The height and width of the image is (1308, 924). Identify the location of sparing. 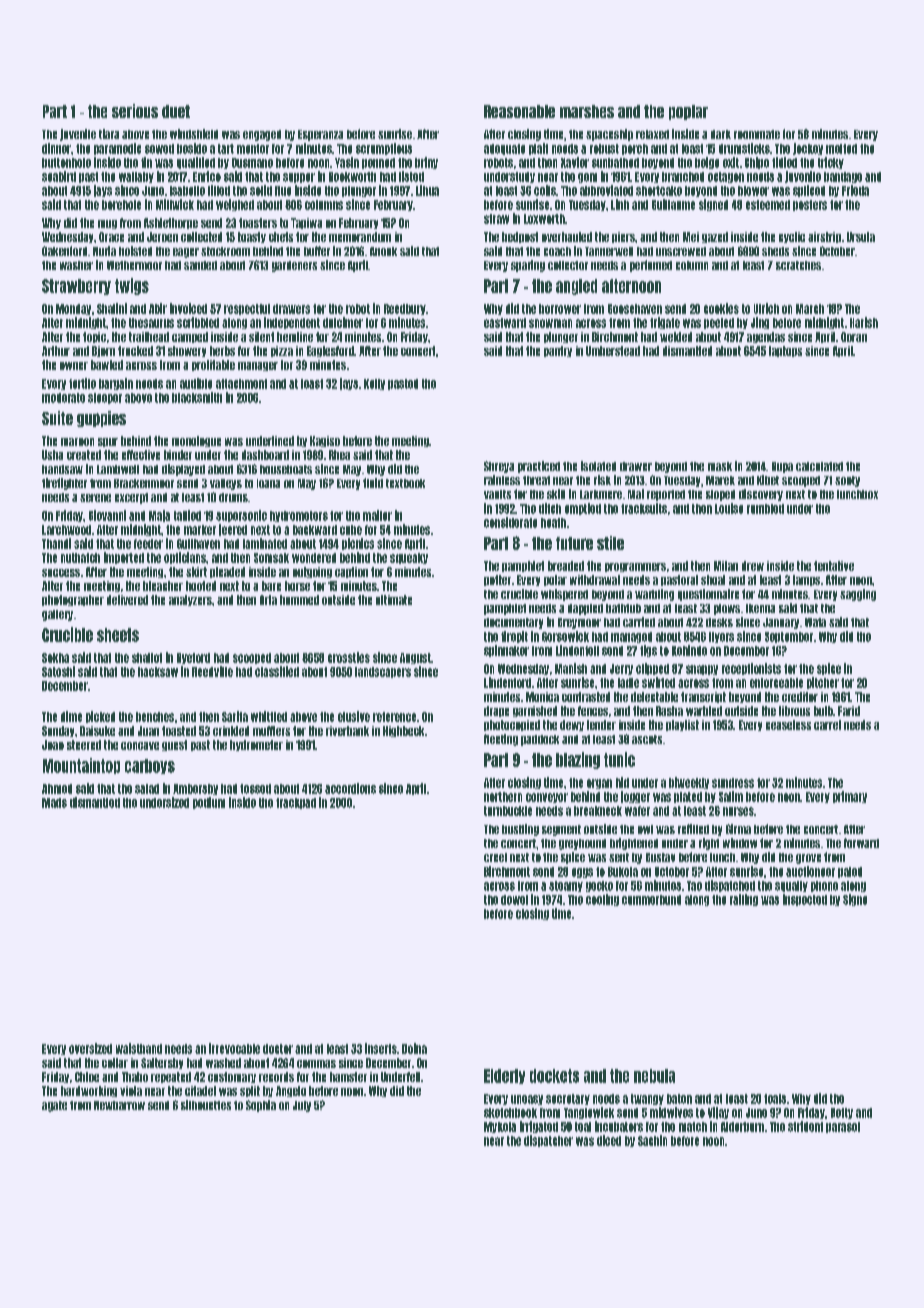
(528, 266).
